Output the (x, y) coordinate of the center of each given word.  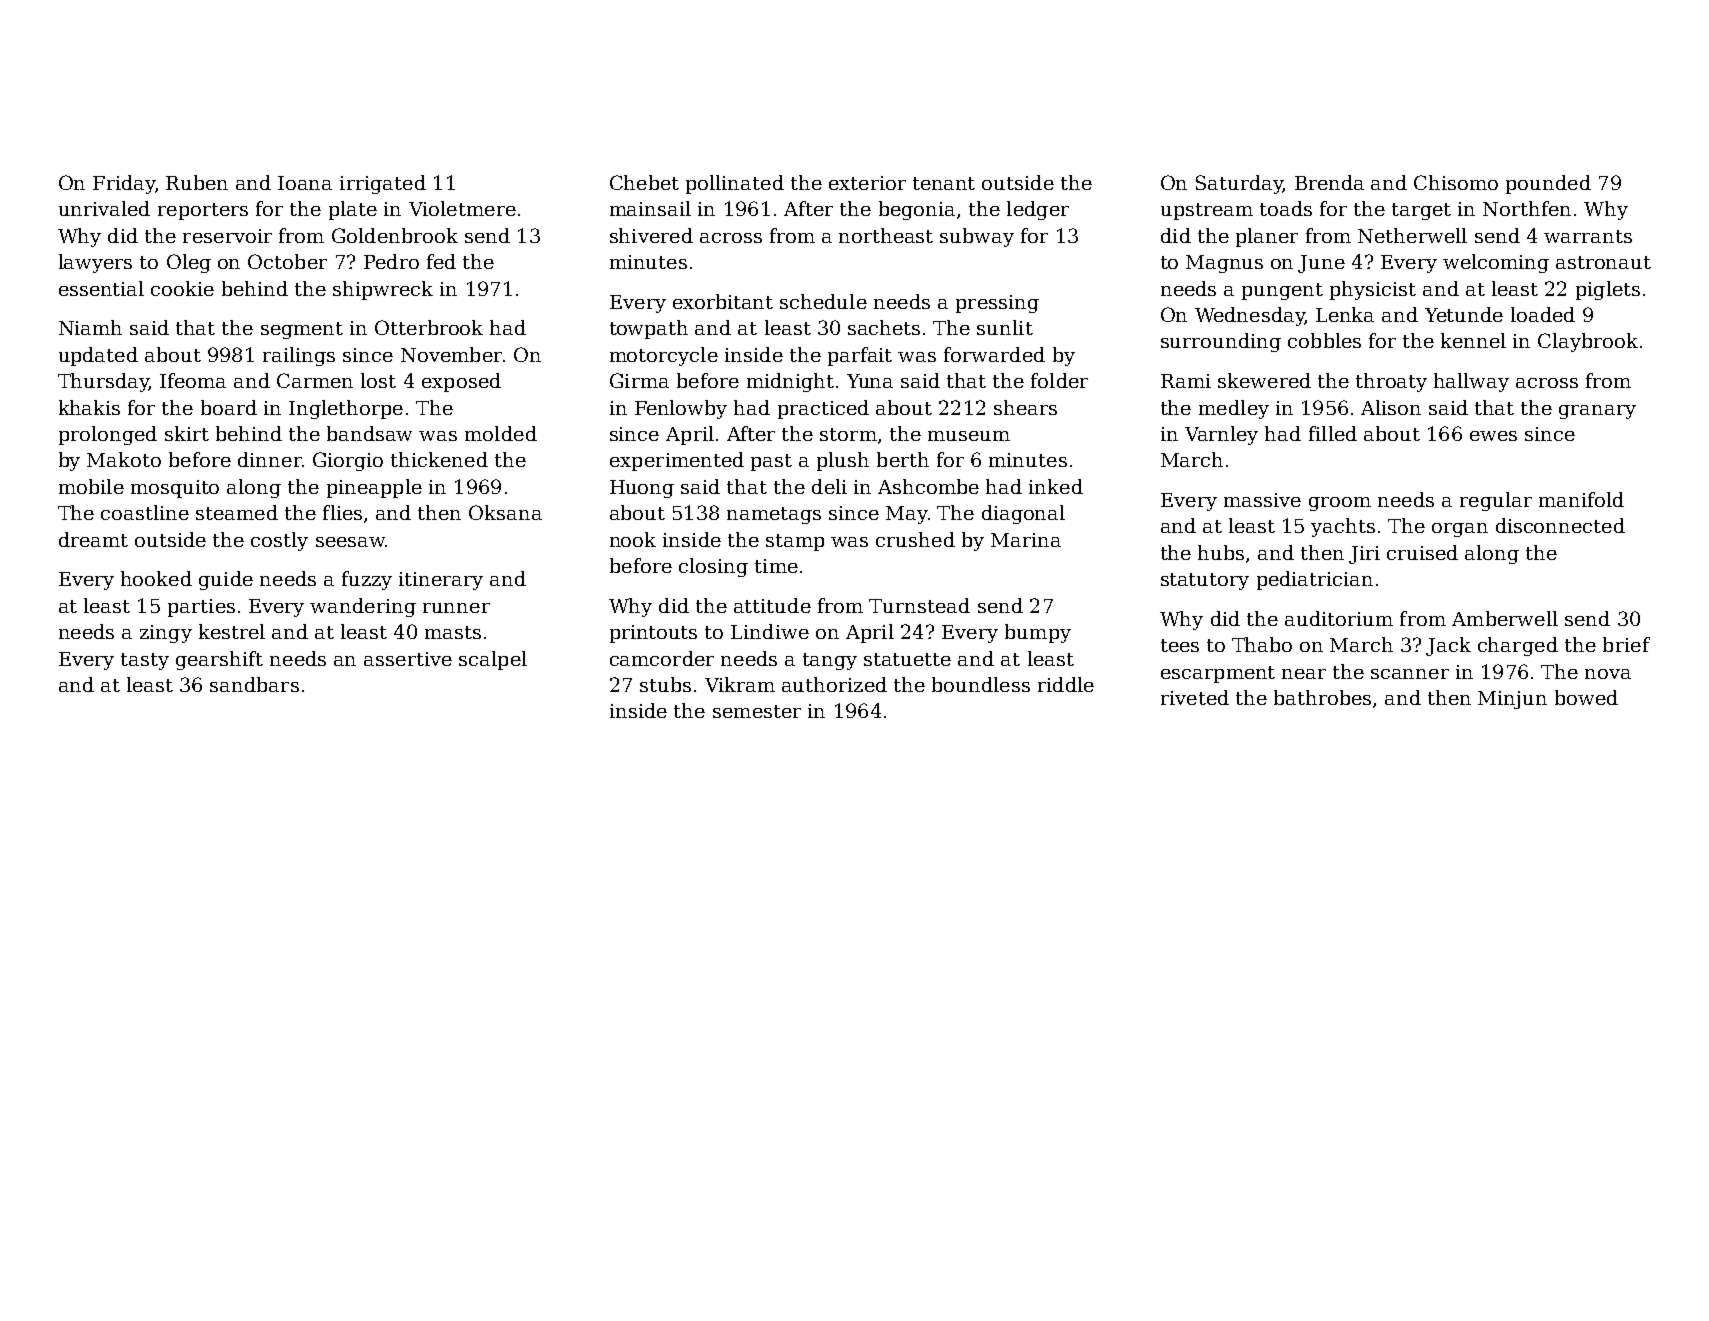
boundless (981, 684)
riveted (1195, 697)
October (287, 261)
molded (501, 433)
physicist (1373, 290)
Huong (642, 489)
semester (757, 711)
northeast (886, 235)
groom (1340, 504)
